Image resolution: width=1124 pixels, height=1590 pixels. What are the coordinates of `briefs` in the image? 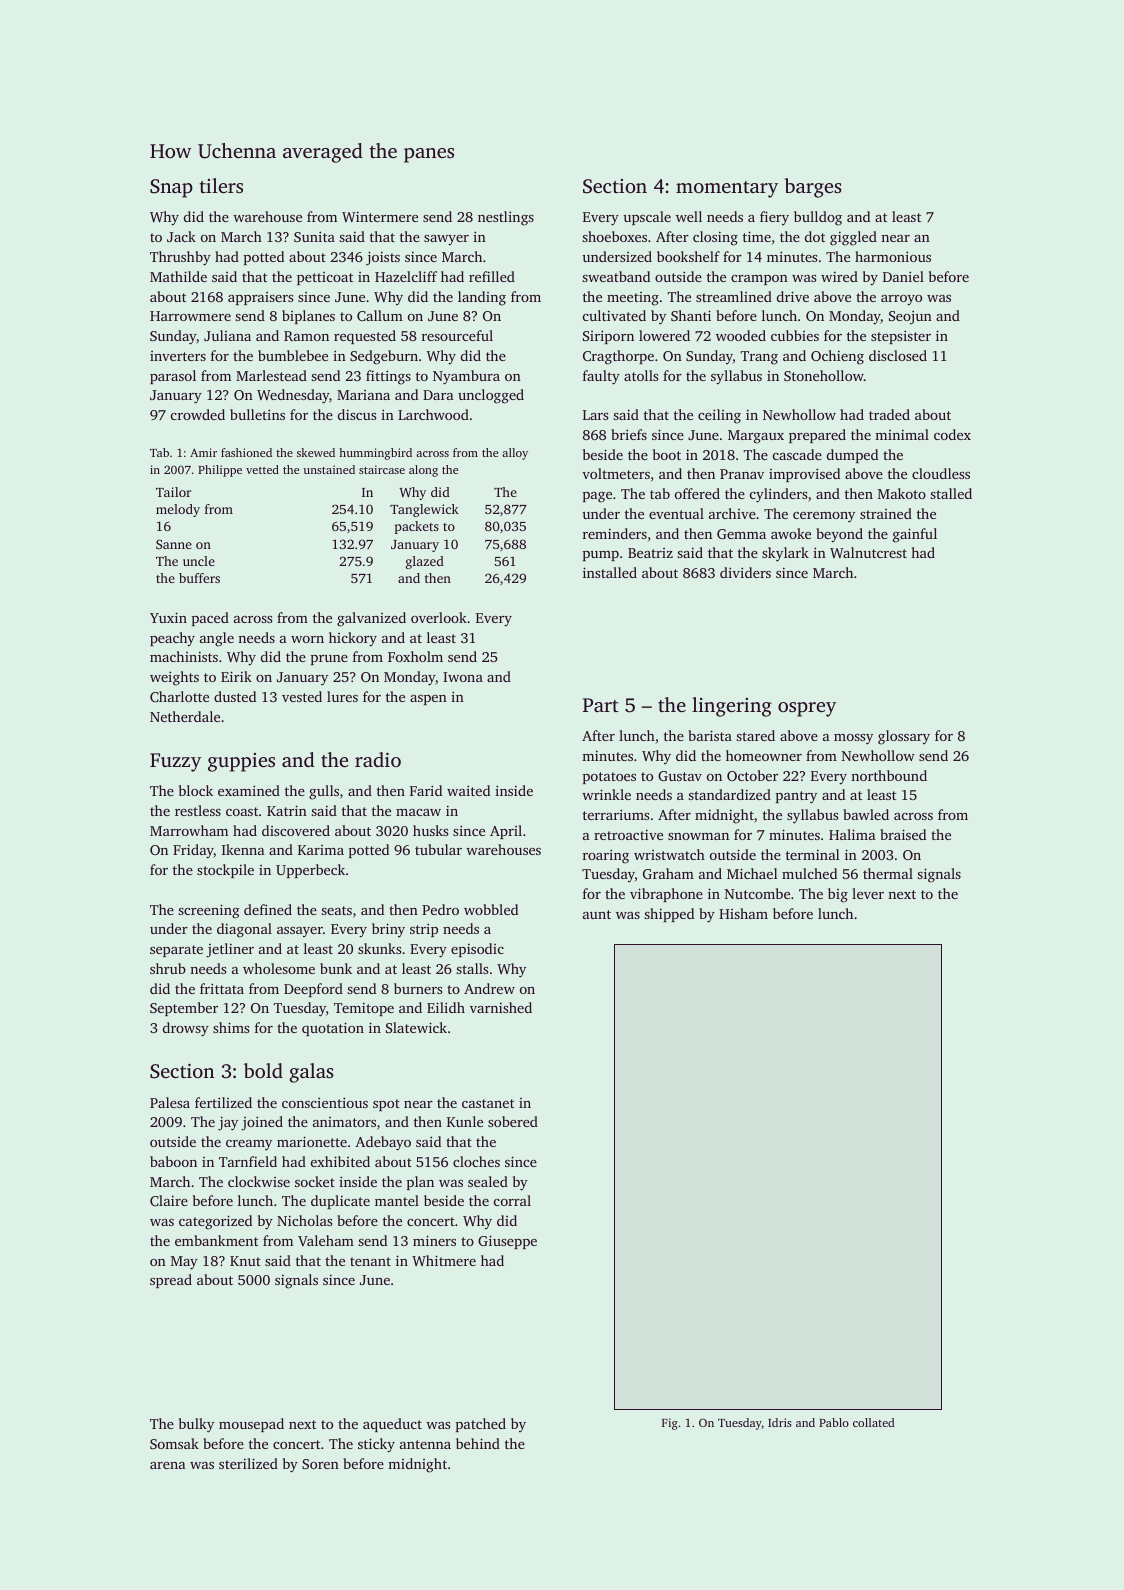 It's located at (629, 434).
